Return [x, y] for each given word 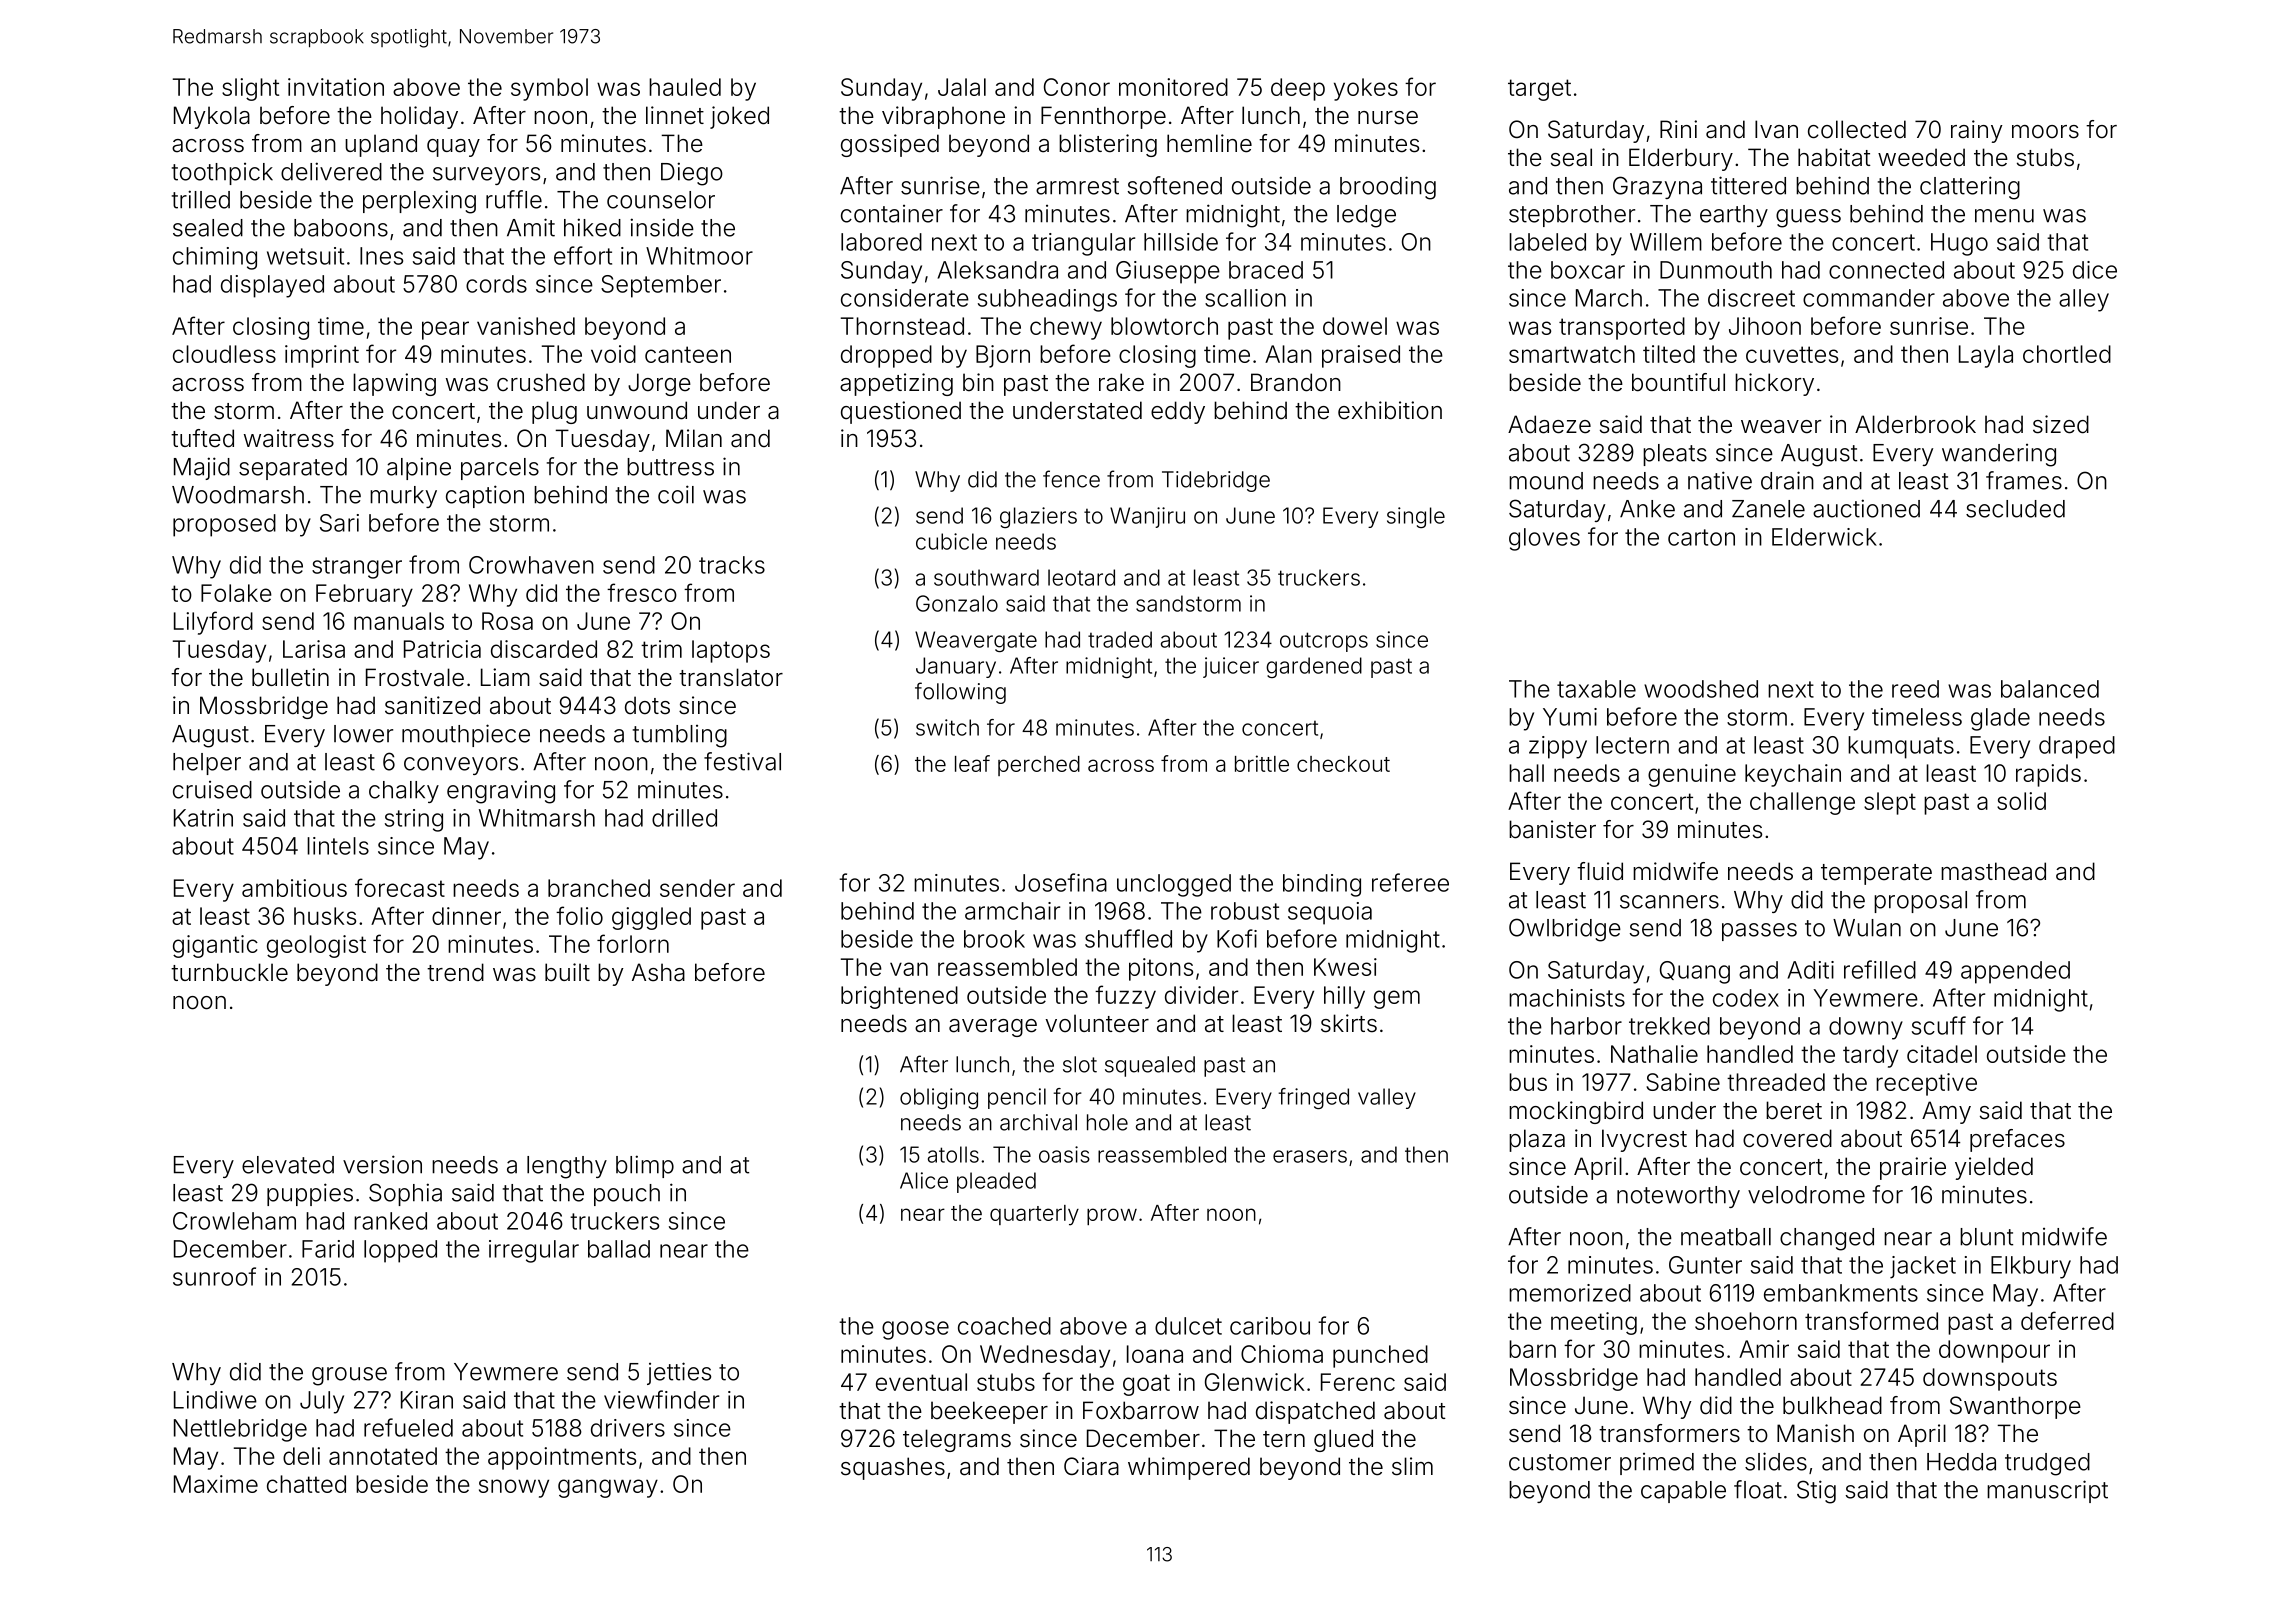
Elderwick [1824, 537]
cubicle [951, 541]
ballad [619, 1249]
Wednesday [1045, 1356]
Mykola [212, 117]
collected [1857, 129]
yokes [1366, 89]
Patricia [442, 649]
